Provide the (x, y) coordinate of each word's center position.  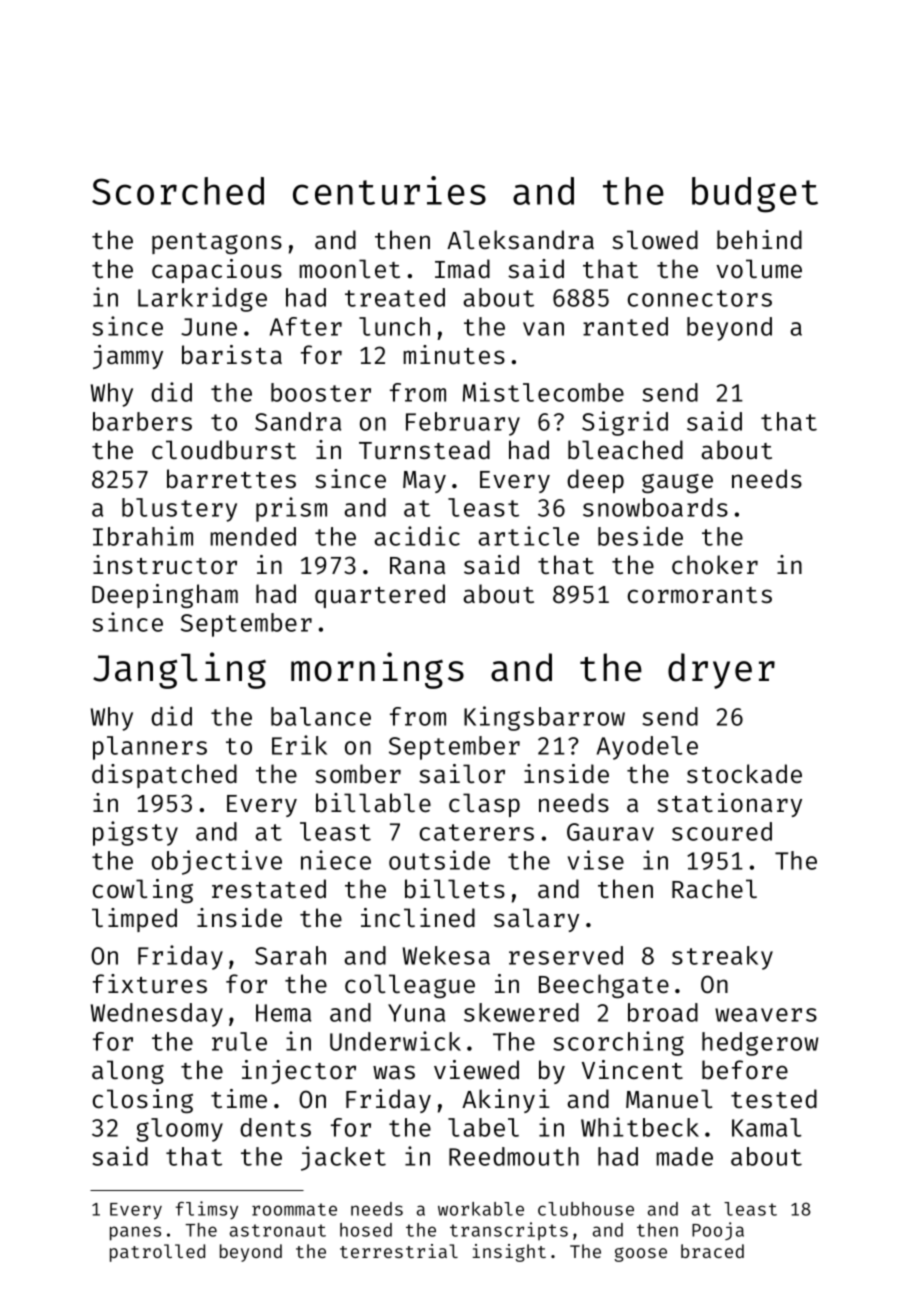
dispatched (164, 776)
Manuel (669, 1099)
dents (275, 1127)
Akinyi (506, 1101)
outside (439, 860)
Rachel (714, 889)
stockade (744, 774)
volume (759, 269)
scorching (619, 1043)
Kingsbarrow (544, 718)
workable (481, 1209)
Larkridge (202, 299)
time (239, 1099)
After (306, 326)
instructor (165, 565)
